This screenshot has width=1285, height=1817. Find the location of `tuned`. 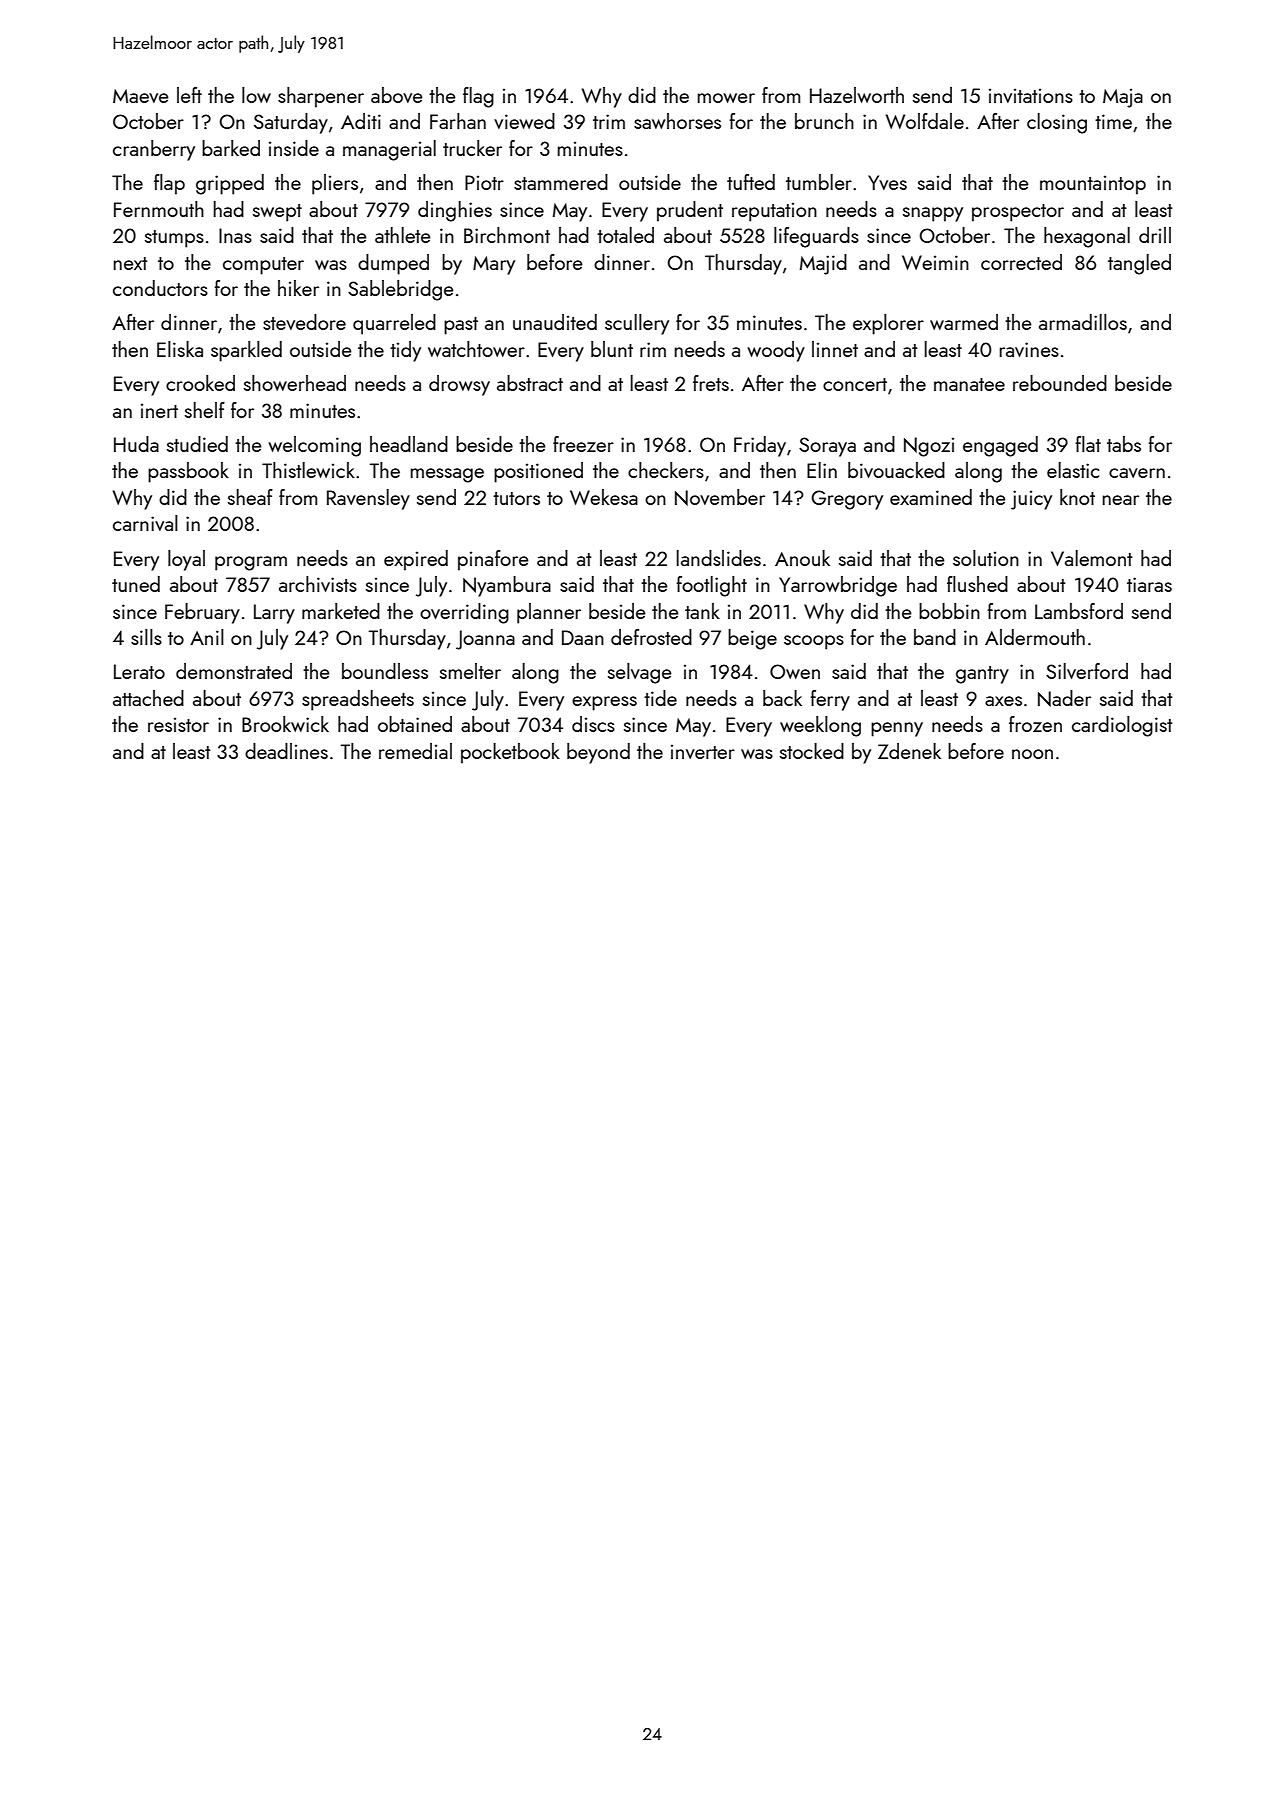

tuned is located at coordinates (136, 584).
